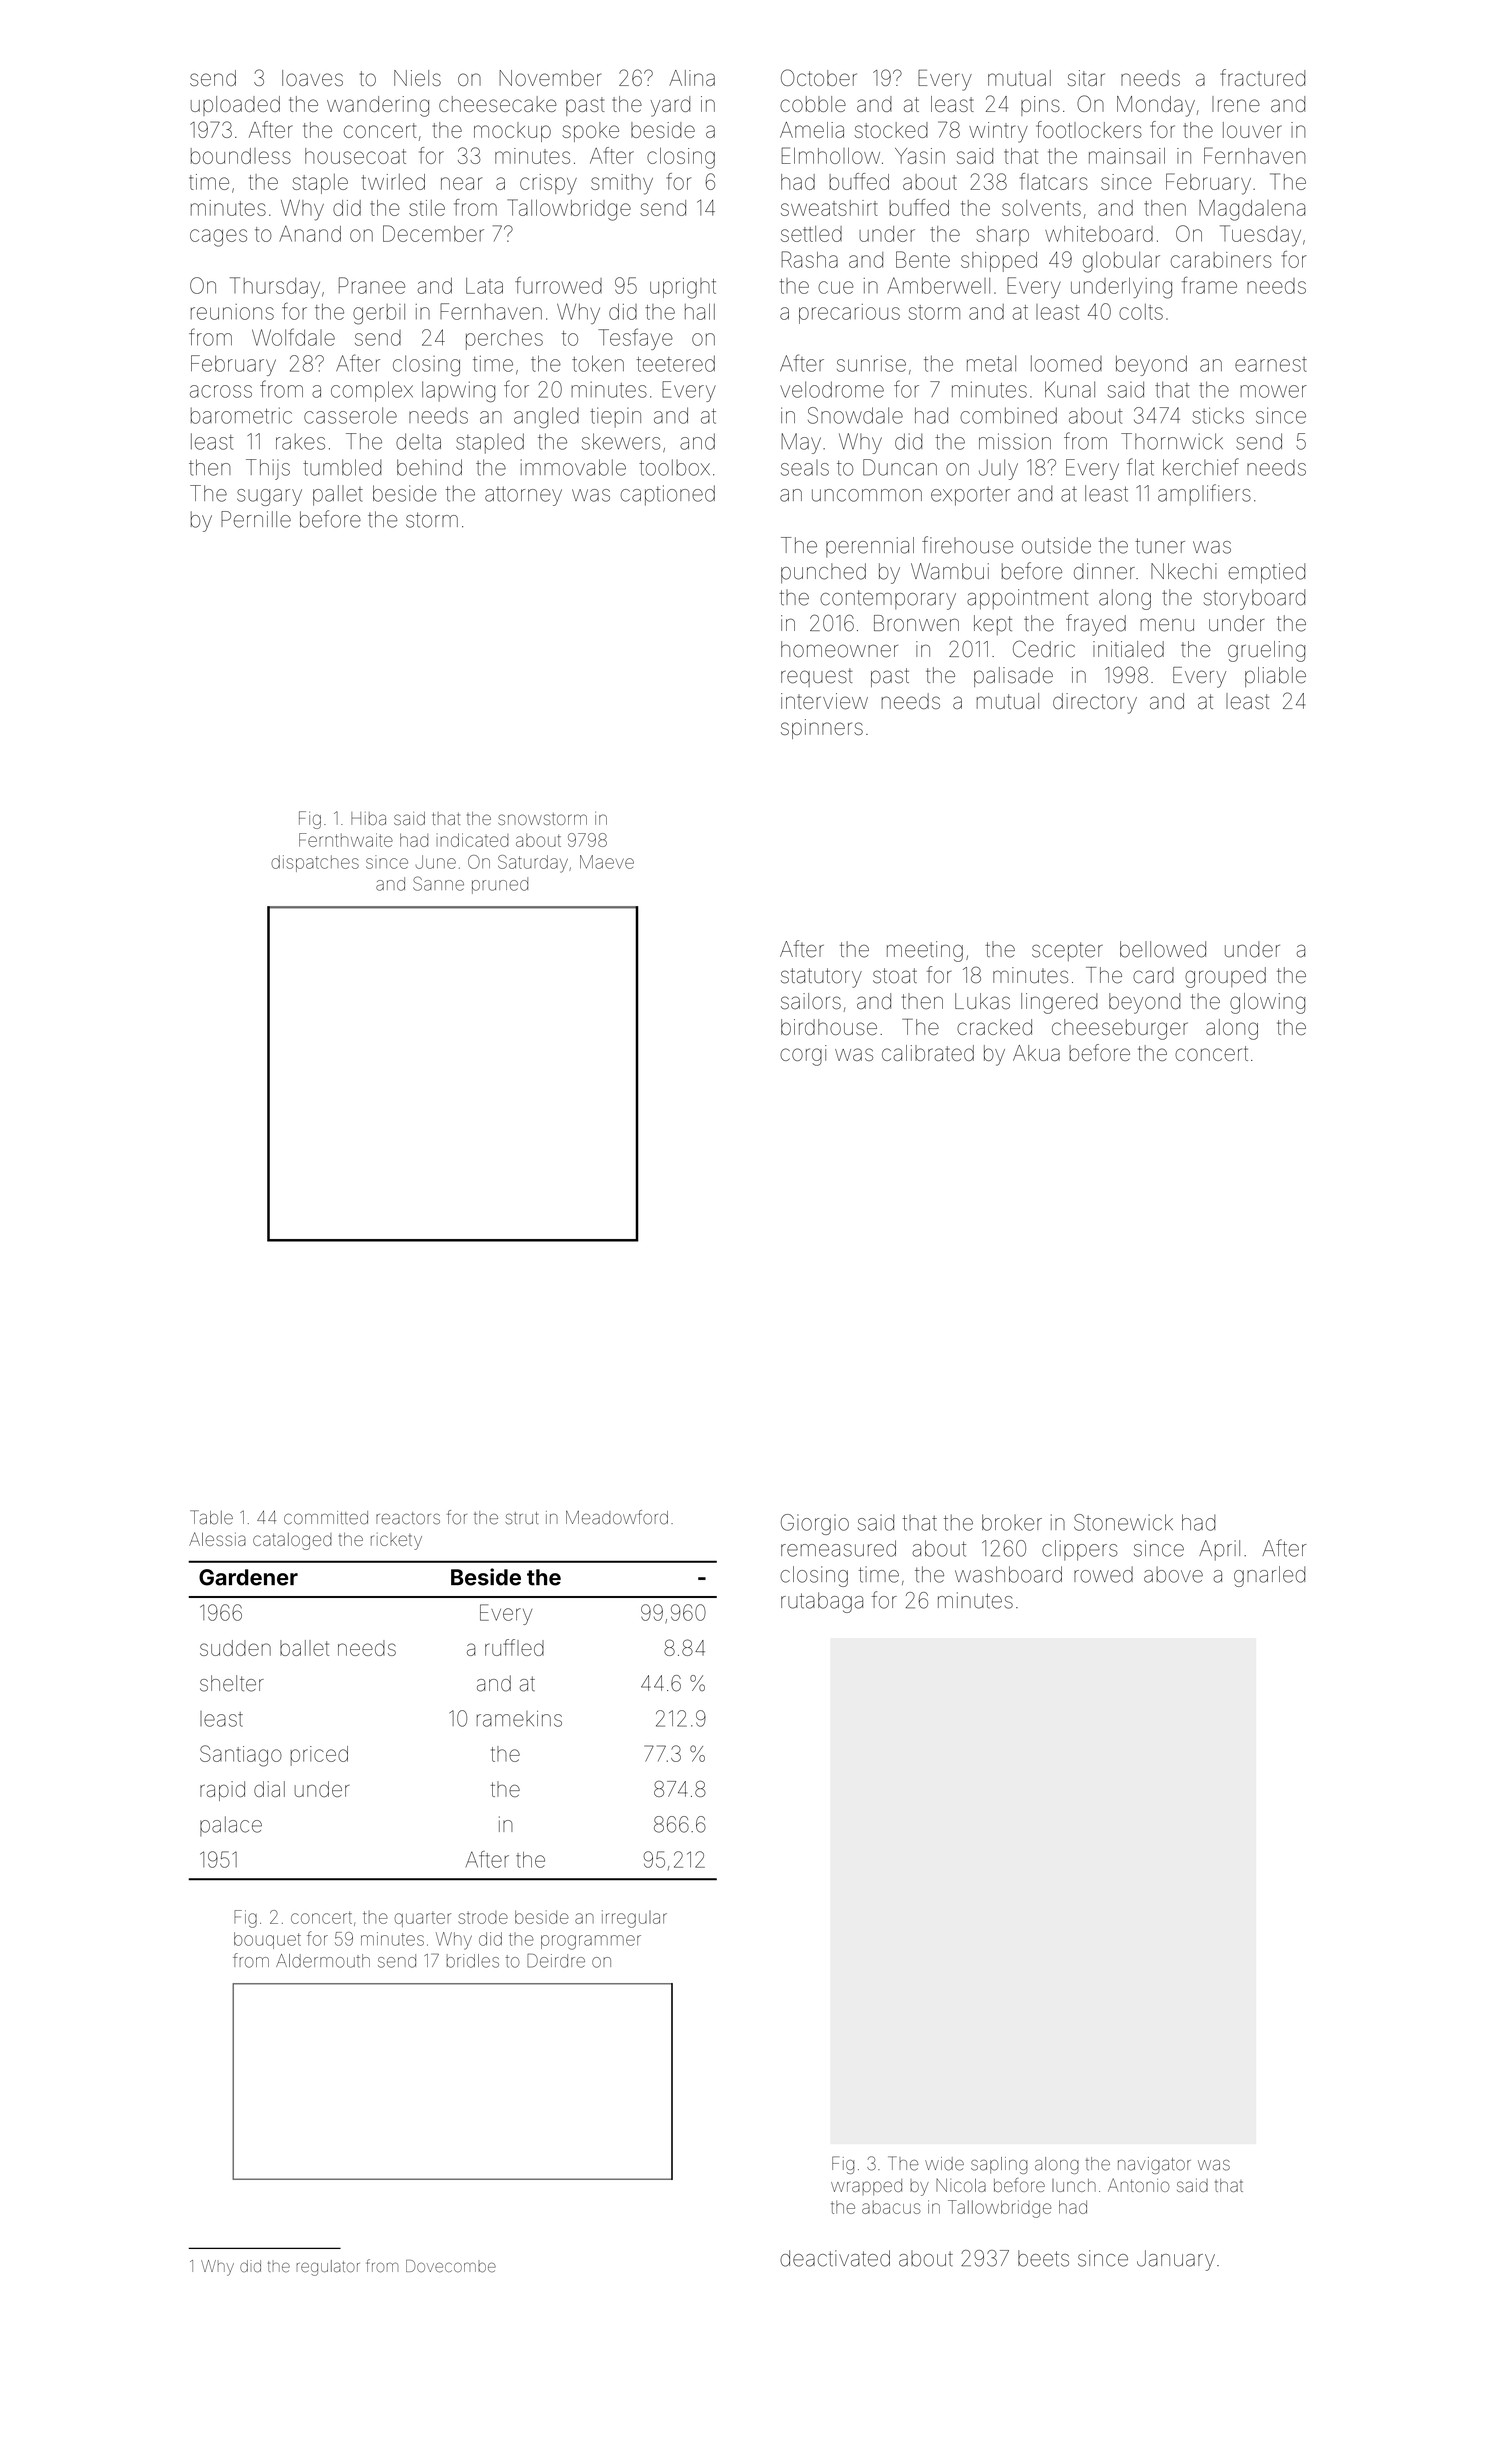  What do you see at coordinates (1086, 78) in the document?
I see `sitar` at bounding box center [1086, 78].
